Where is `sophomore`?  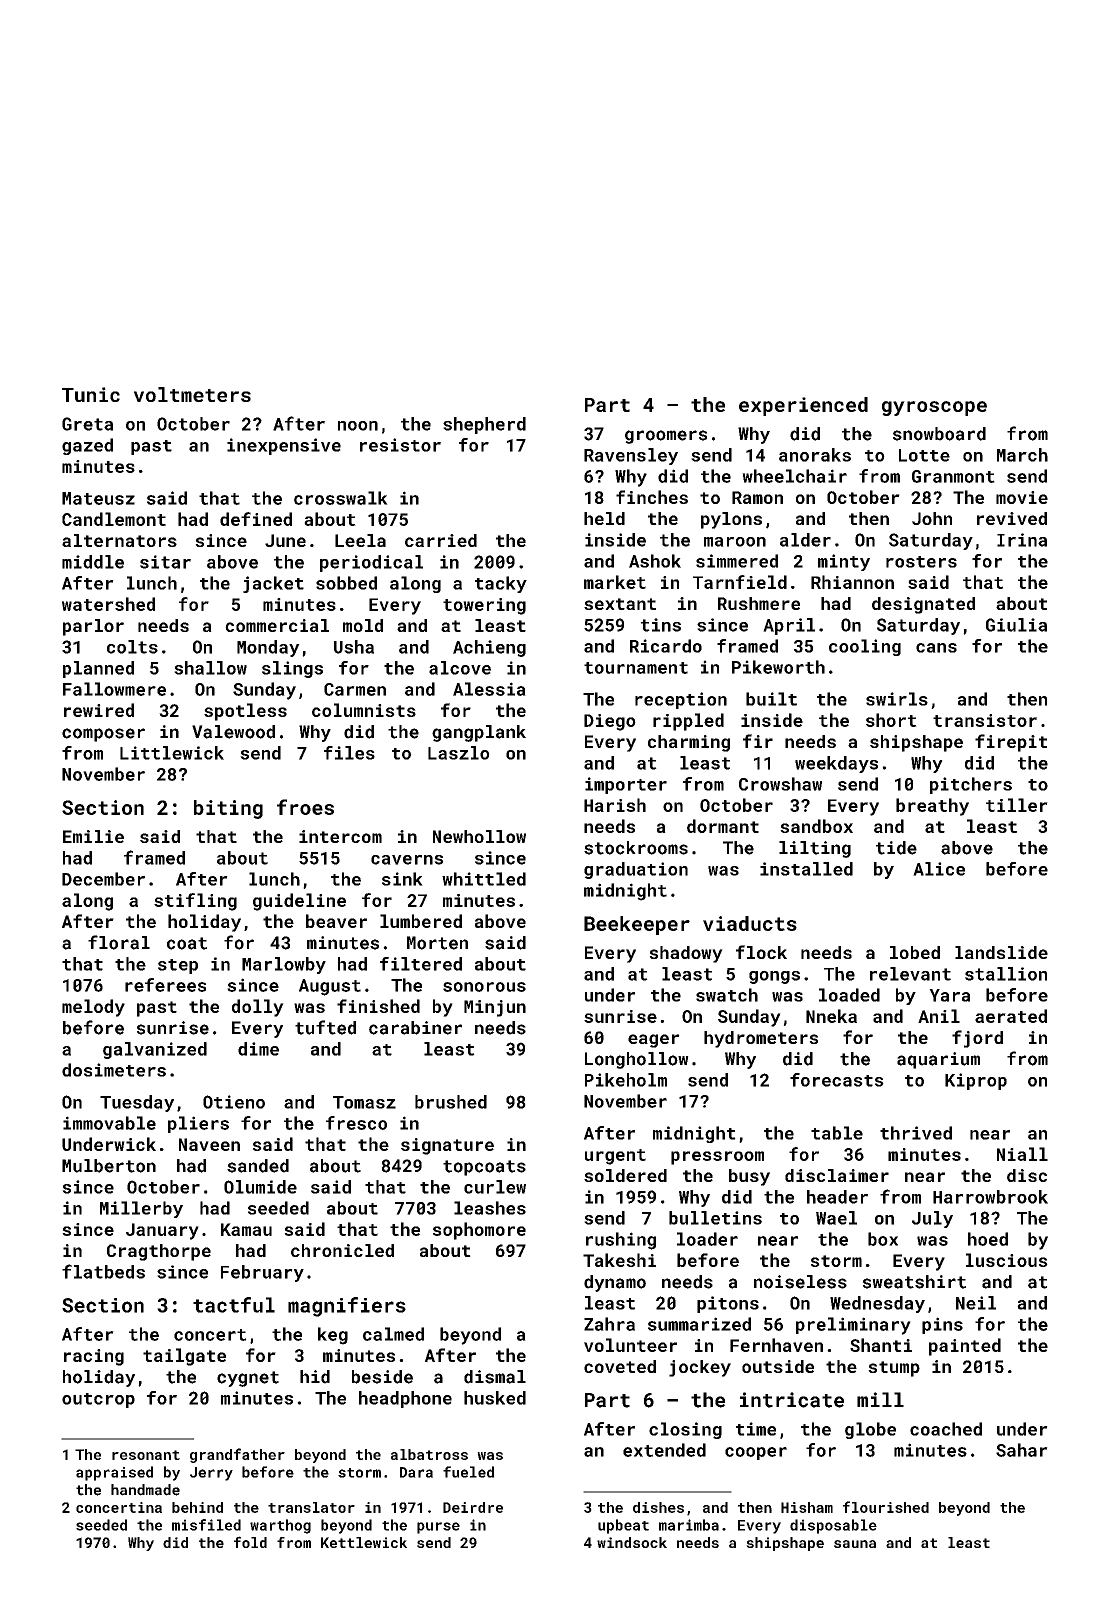
sophomore is located at coordinates (479, 1231).
